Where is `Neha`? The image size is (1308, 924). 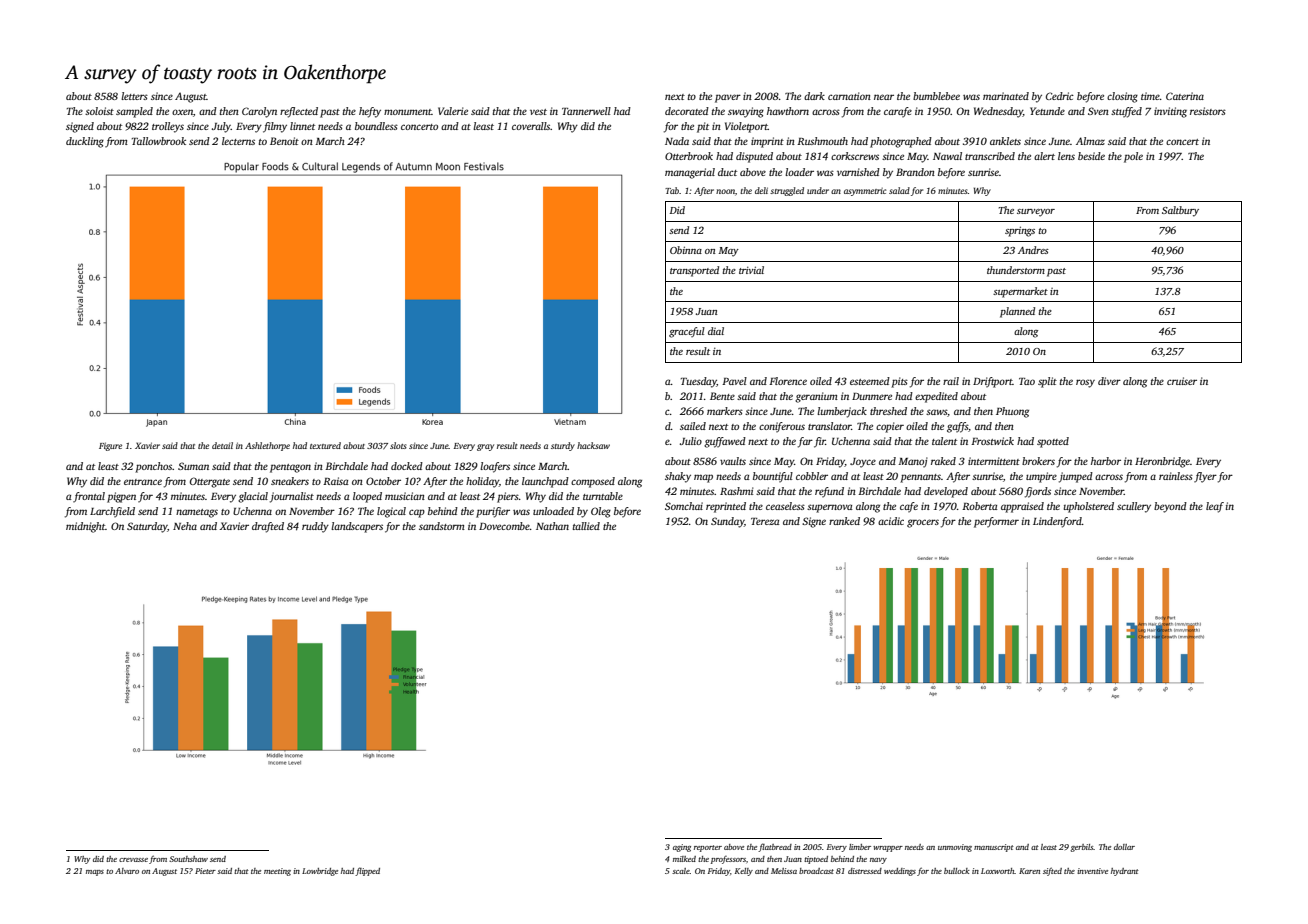
Neha is located at coordinates (185, 526).
